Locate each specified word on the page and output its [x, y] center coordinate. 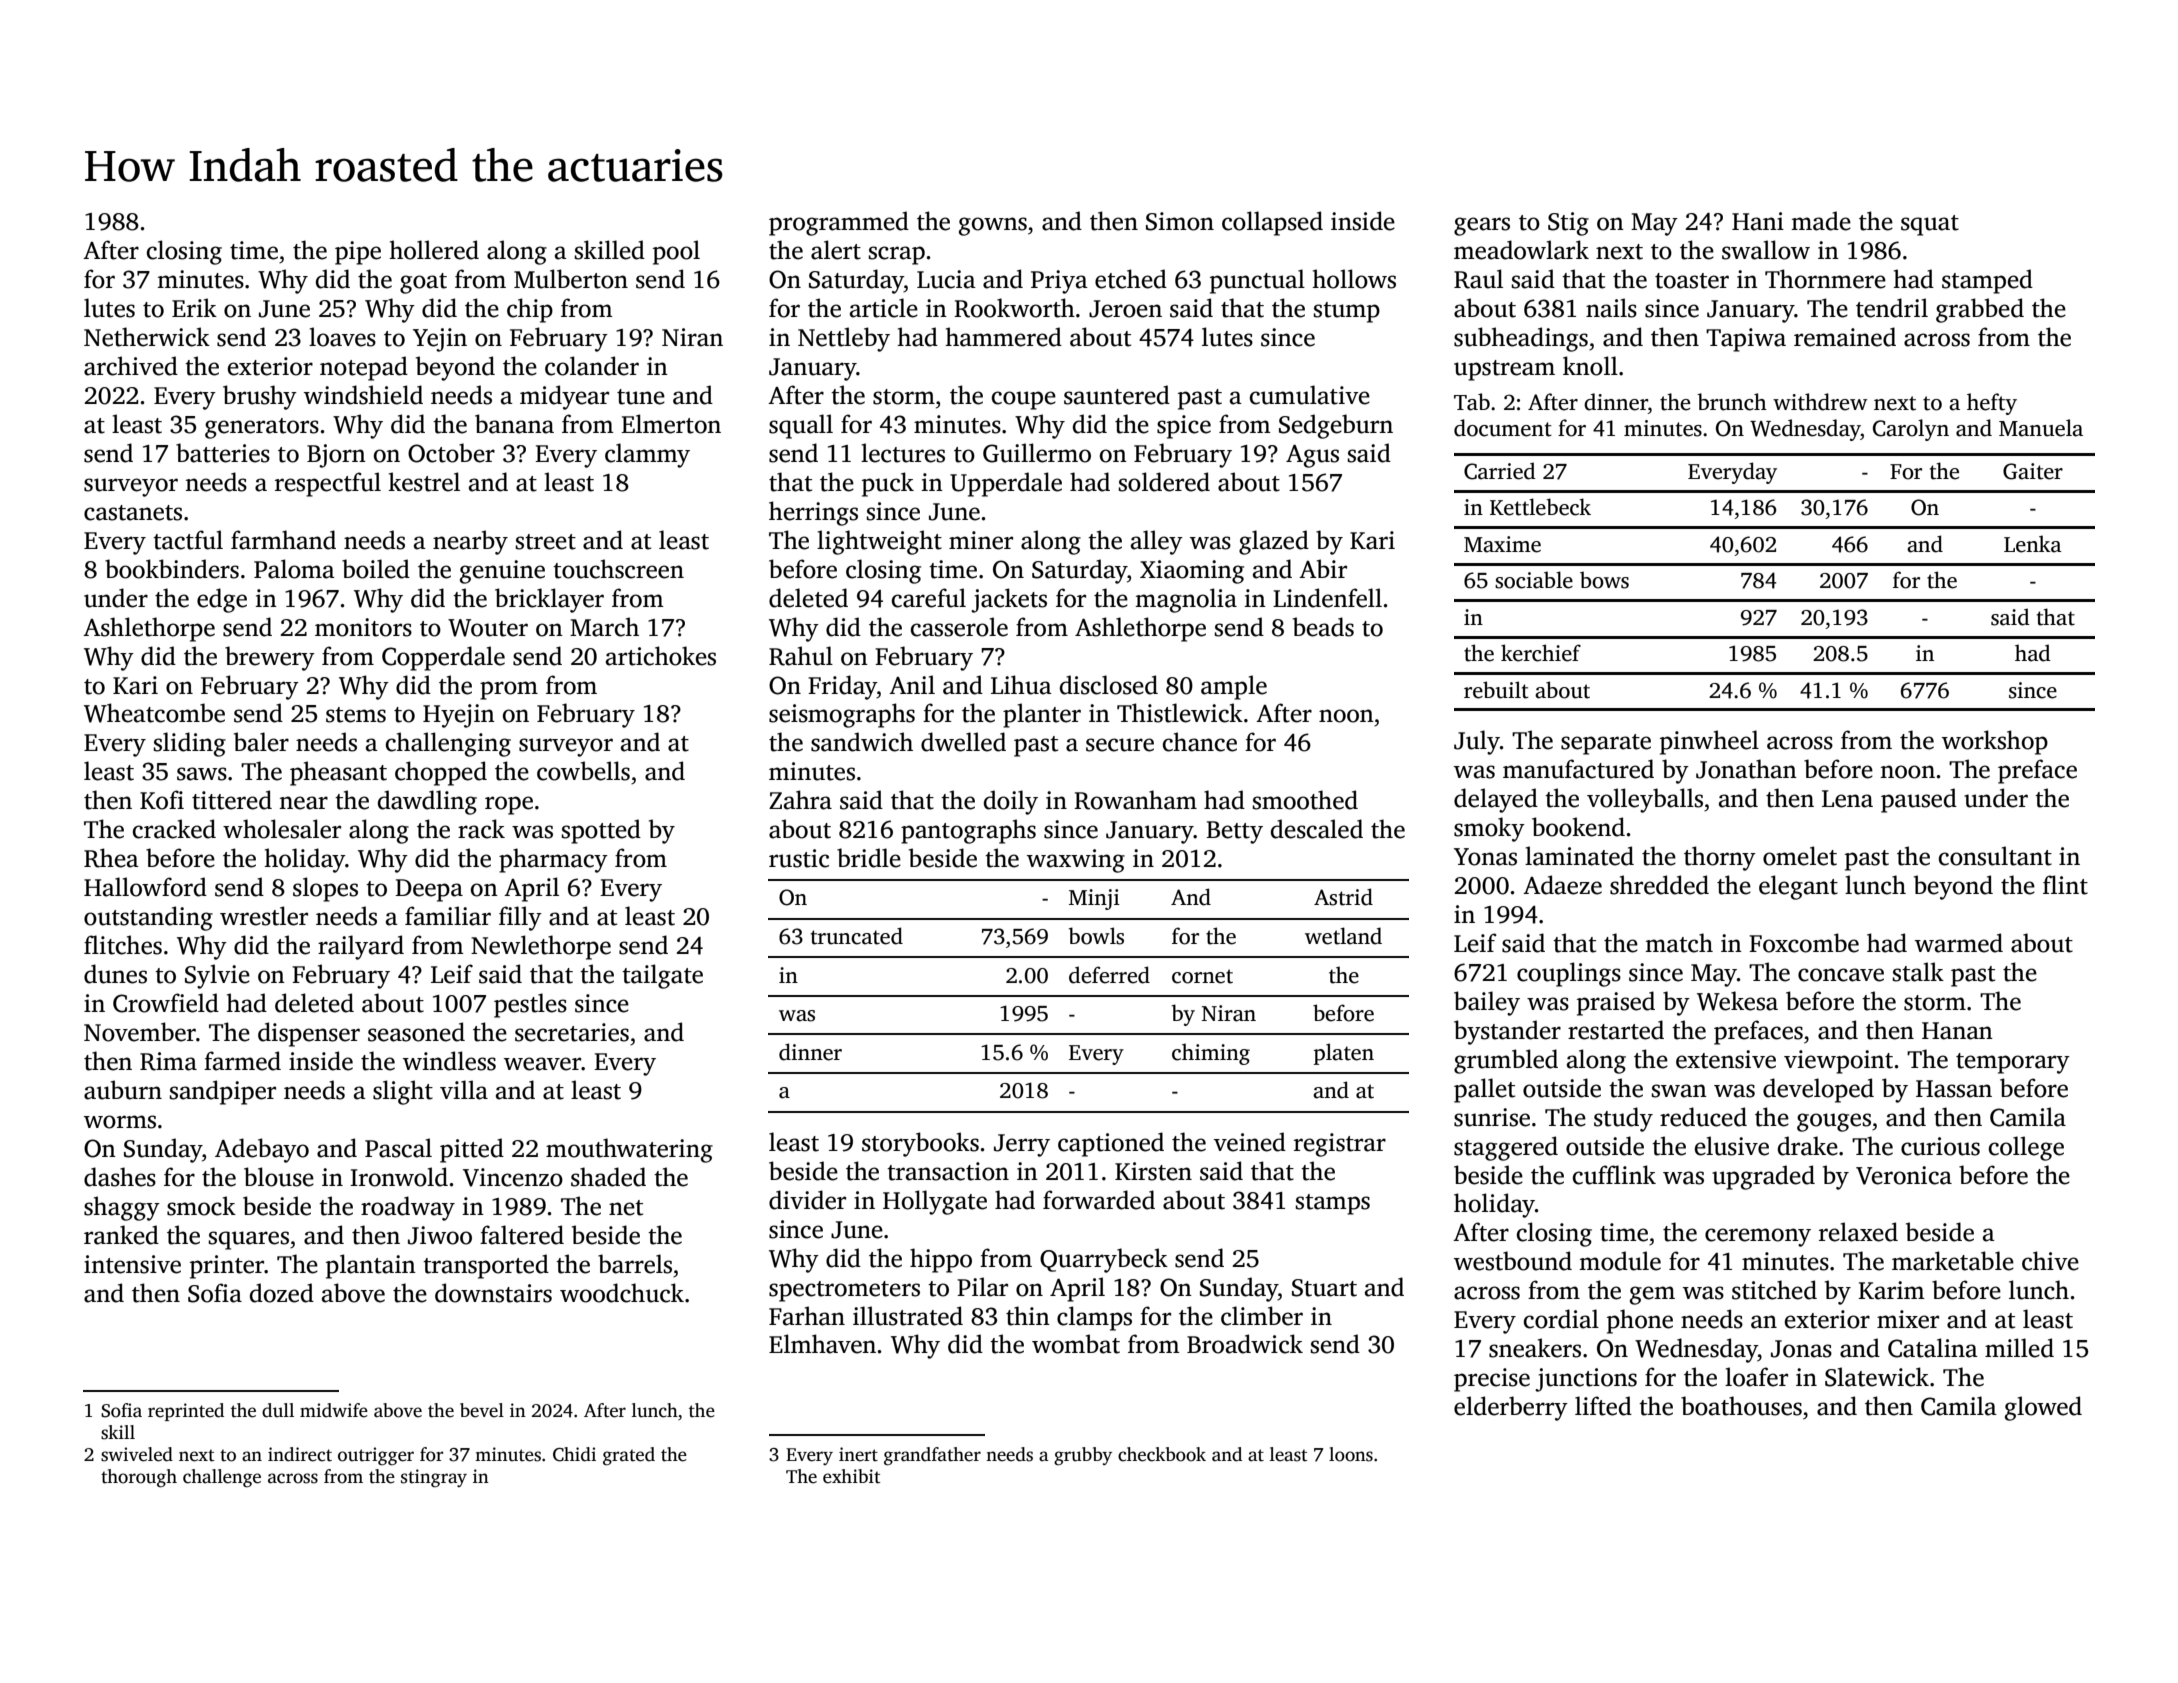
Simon [1180, 221]
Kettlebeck [1540, 507]
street [545, 542]
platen [1344, 1054]
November [140, 1032]
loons [1351, 1454]
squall [801, 426]
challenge [222, 1478]
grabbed [1980, 310]
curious [1940, 1146]
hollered [434, 250]
